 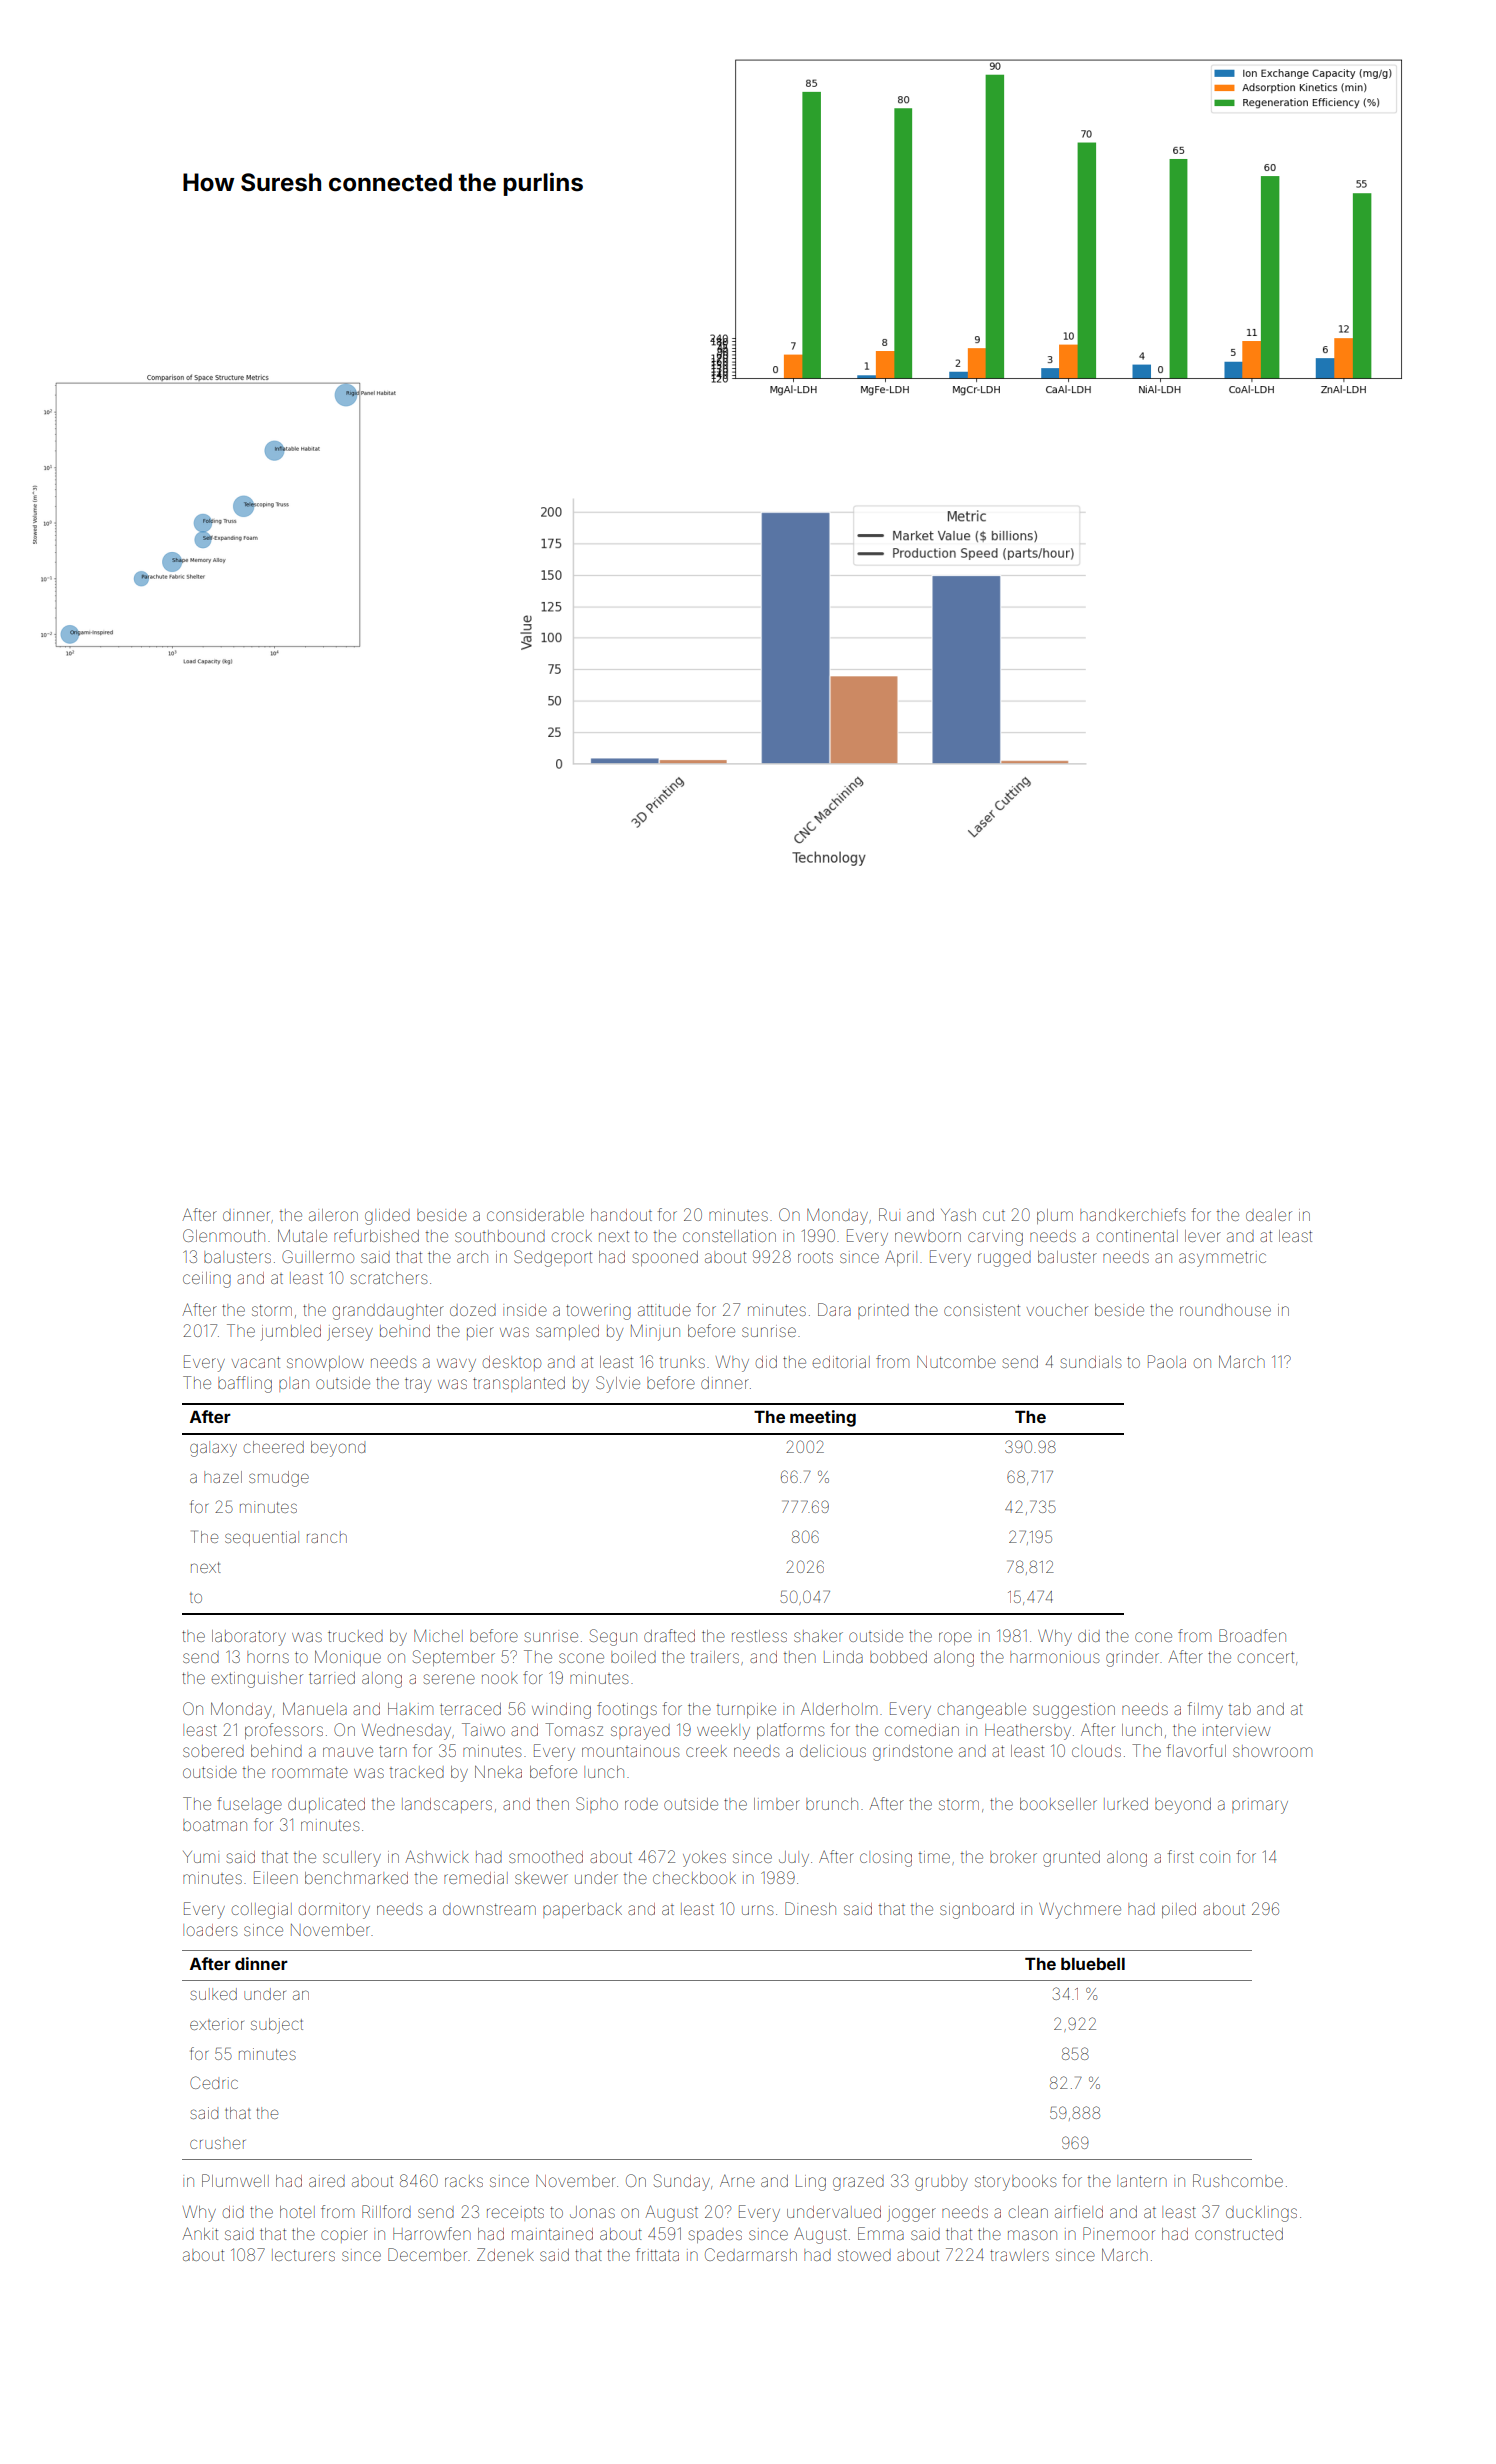 What do you see at coordinates (810, 1908) in the image?
I see `Dinesh` at bounding box center [810, 1908].
